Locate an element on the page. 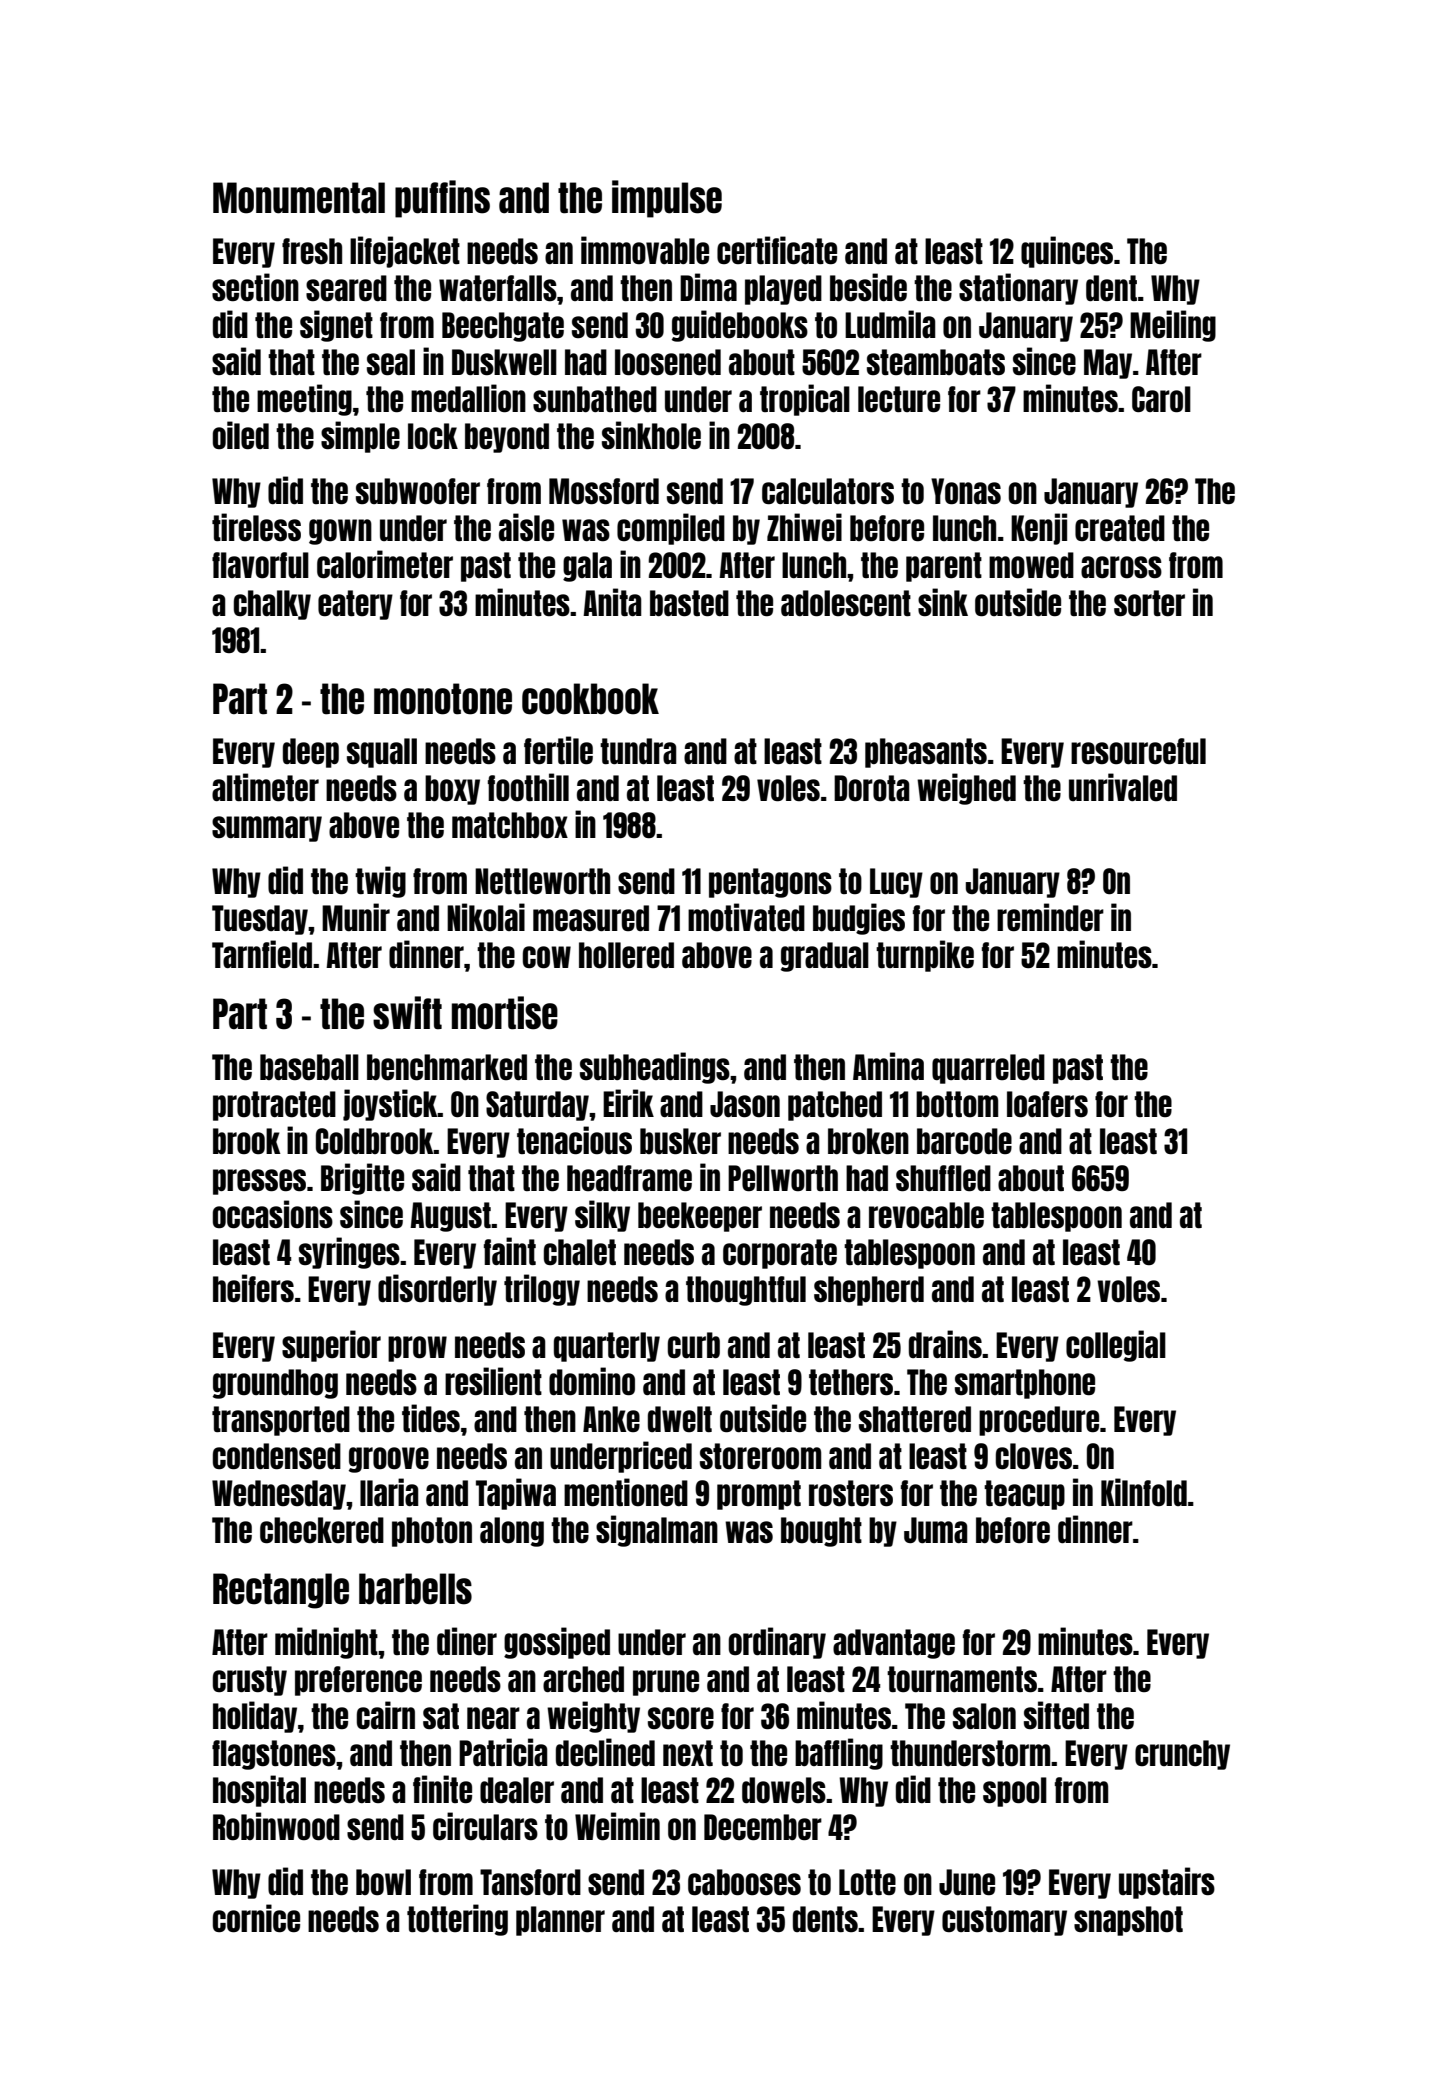 The height and width of the image is (2100, 1450). Tarnfield is located at coordinates (262, 954).
